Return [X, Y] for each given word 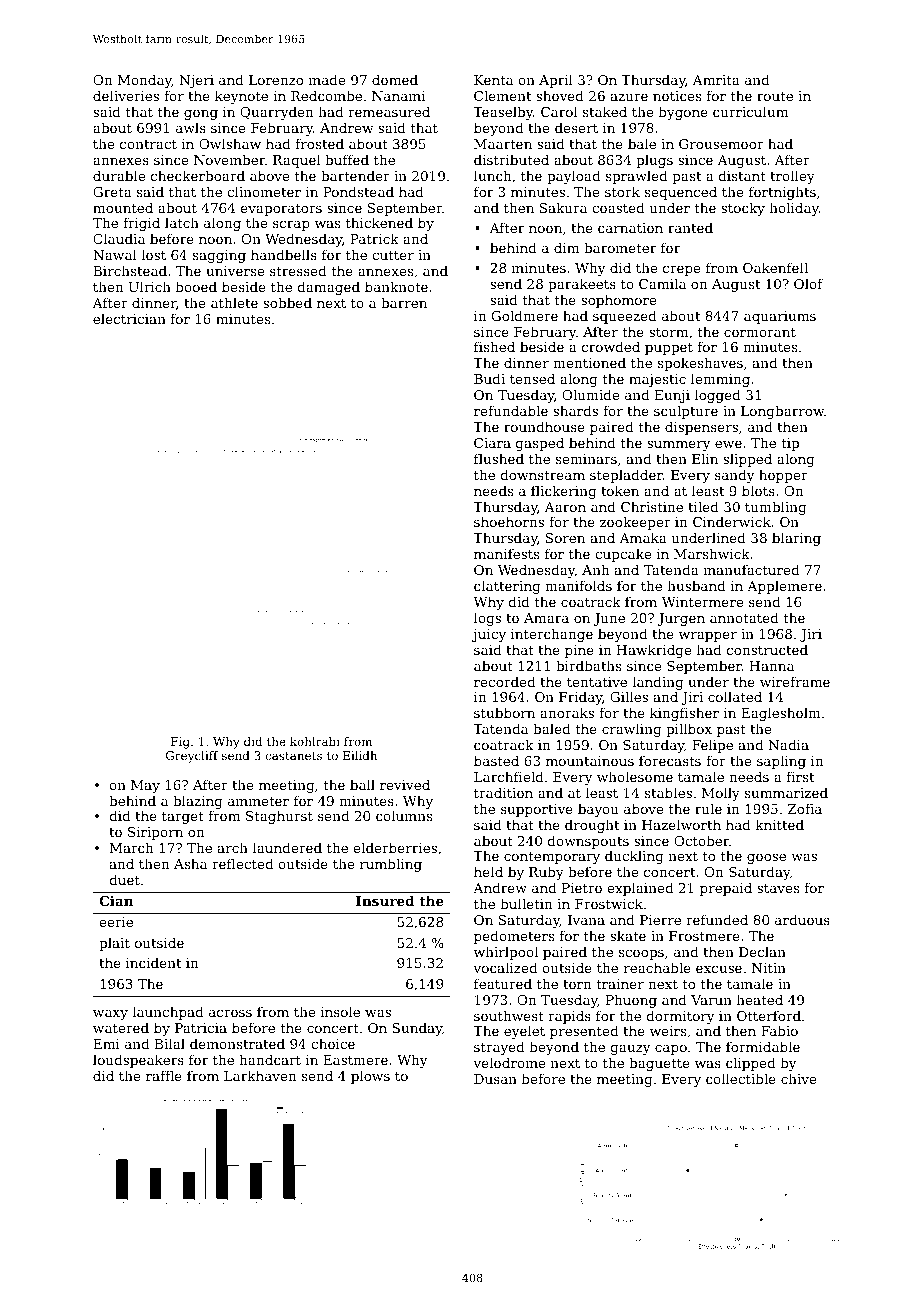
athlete [234, 302]
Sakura [563, 207]
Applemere [784, 587]
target [183, 818]
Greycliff [192, 757]
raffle [164, 1075]
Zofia [805, 808]
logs [487, 619]
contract [148, 144]
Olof [808, 283]
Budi [489, 378]
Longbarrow [782, 412]
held [488, 871]
